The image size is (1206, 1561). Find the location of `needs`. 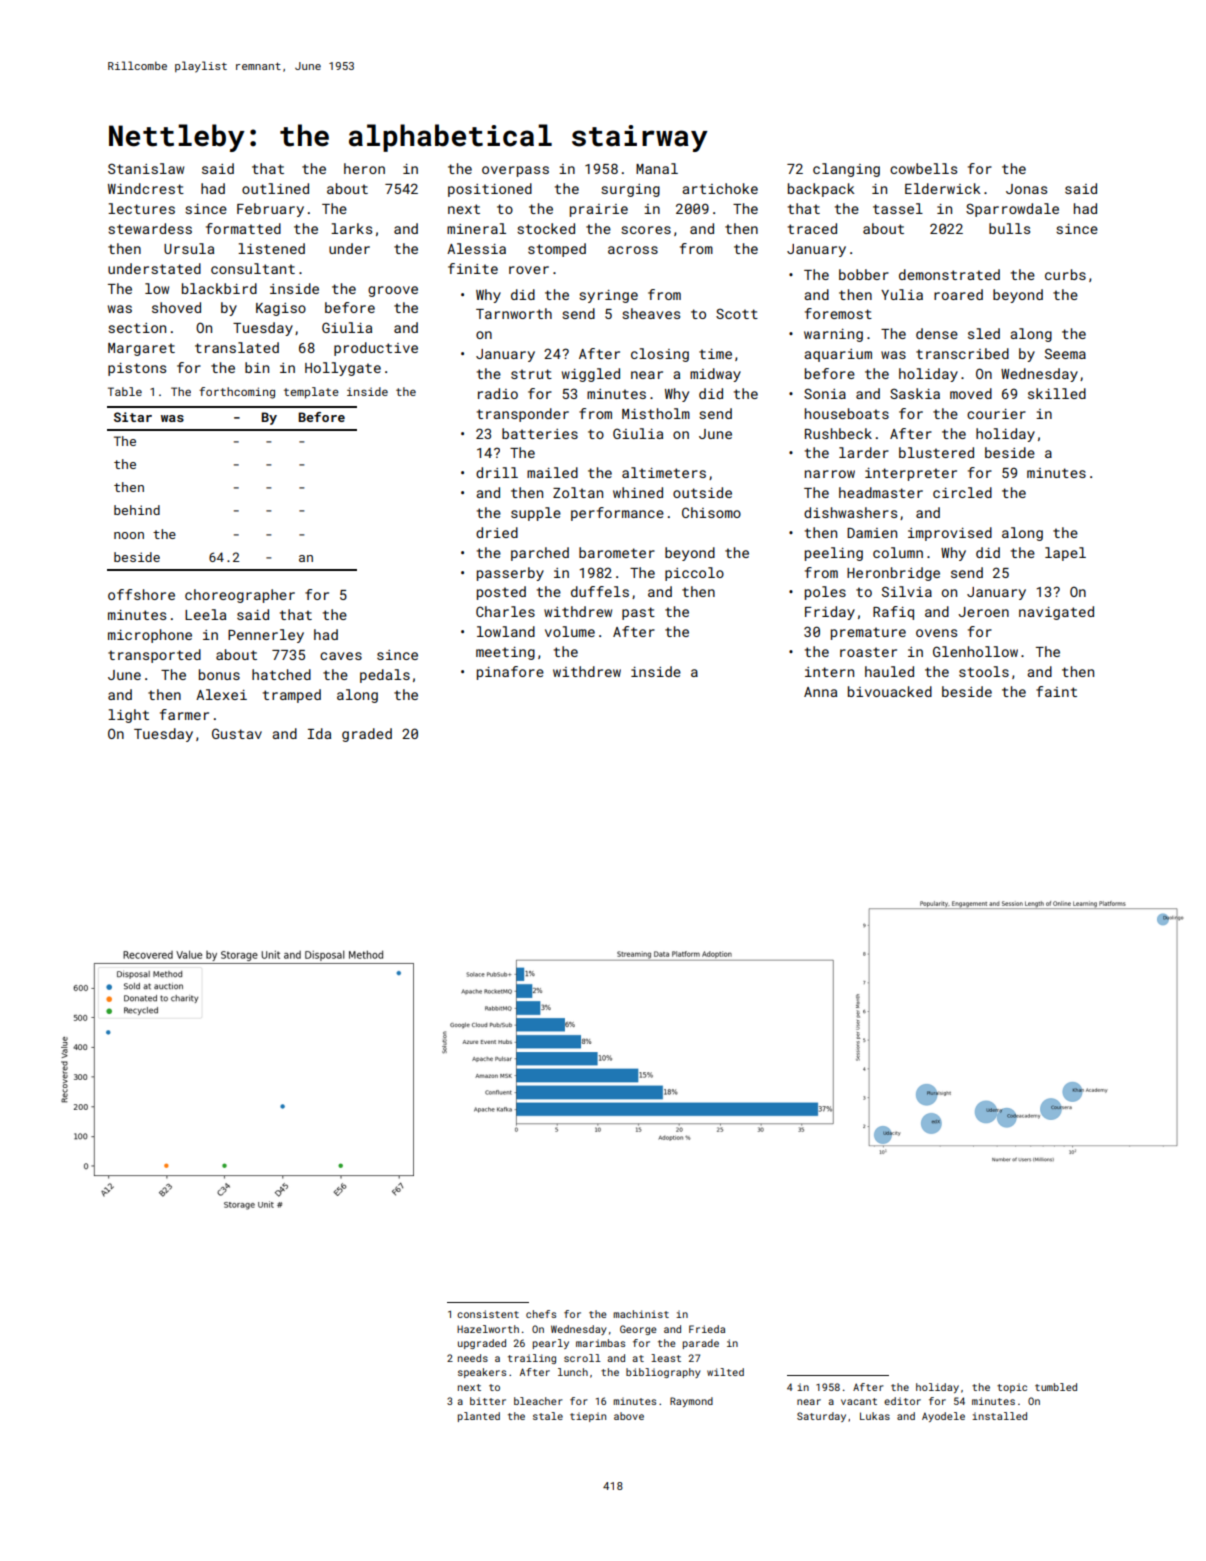

needs is located at coordinates (473, 1358).
